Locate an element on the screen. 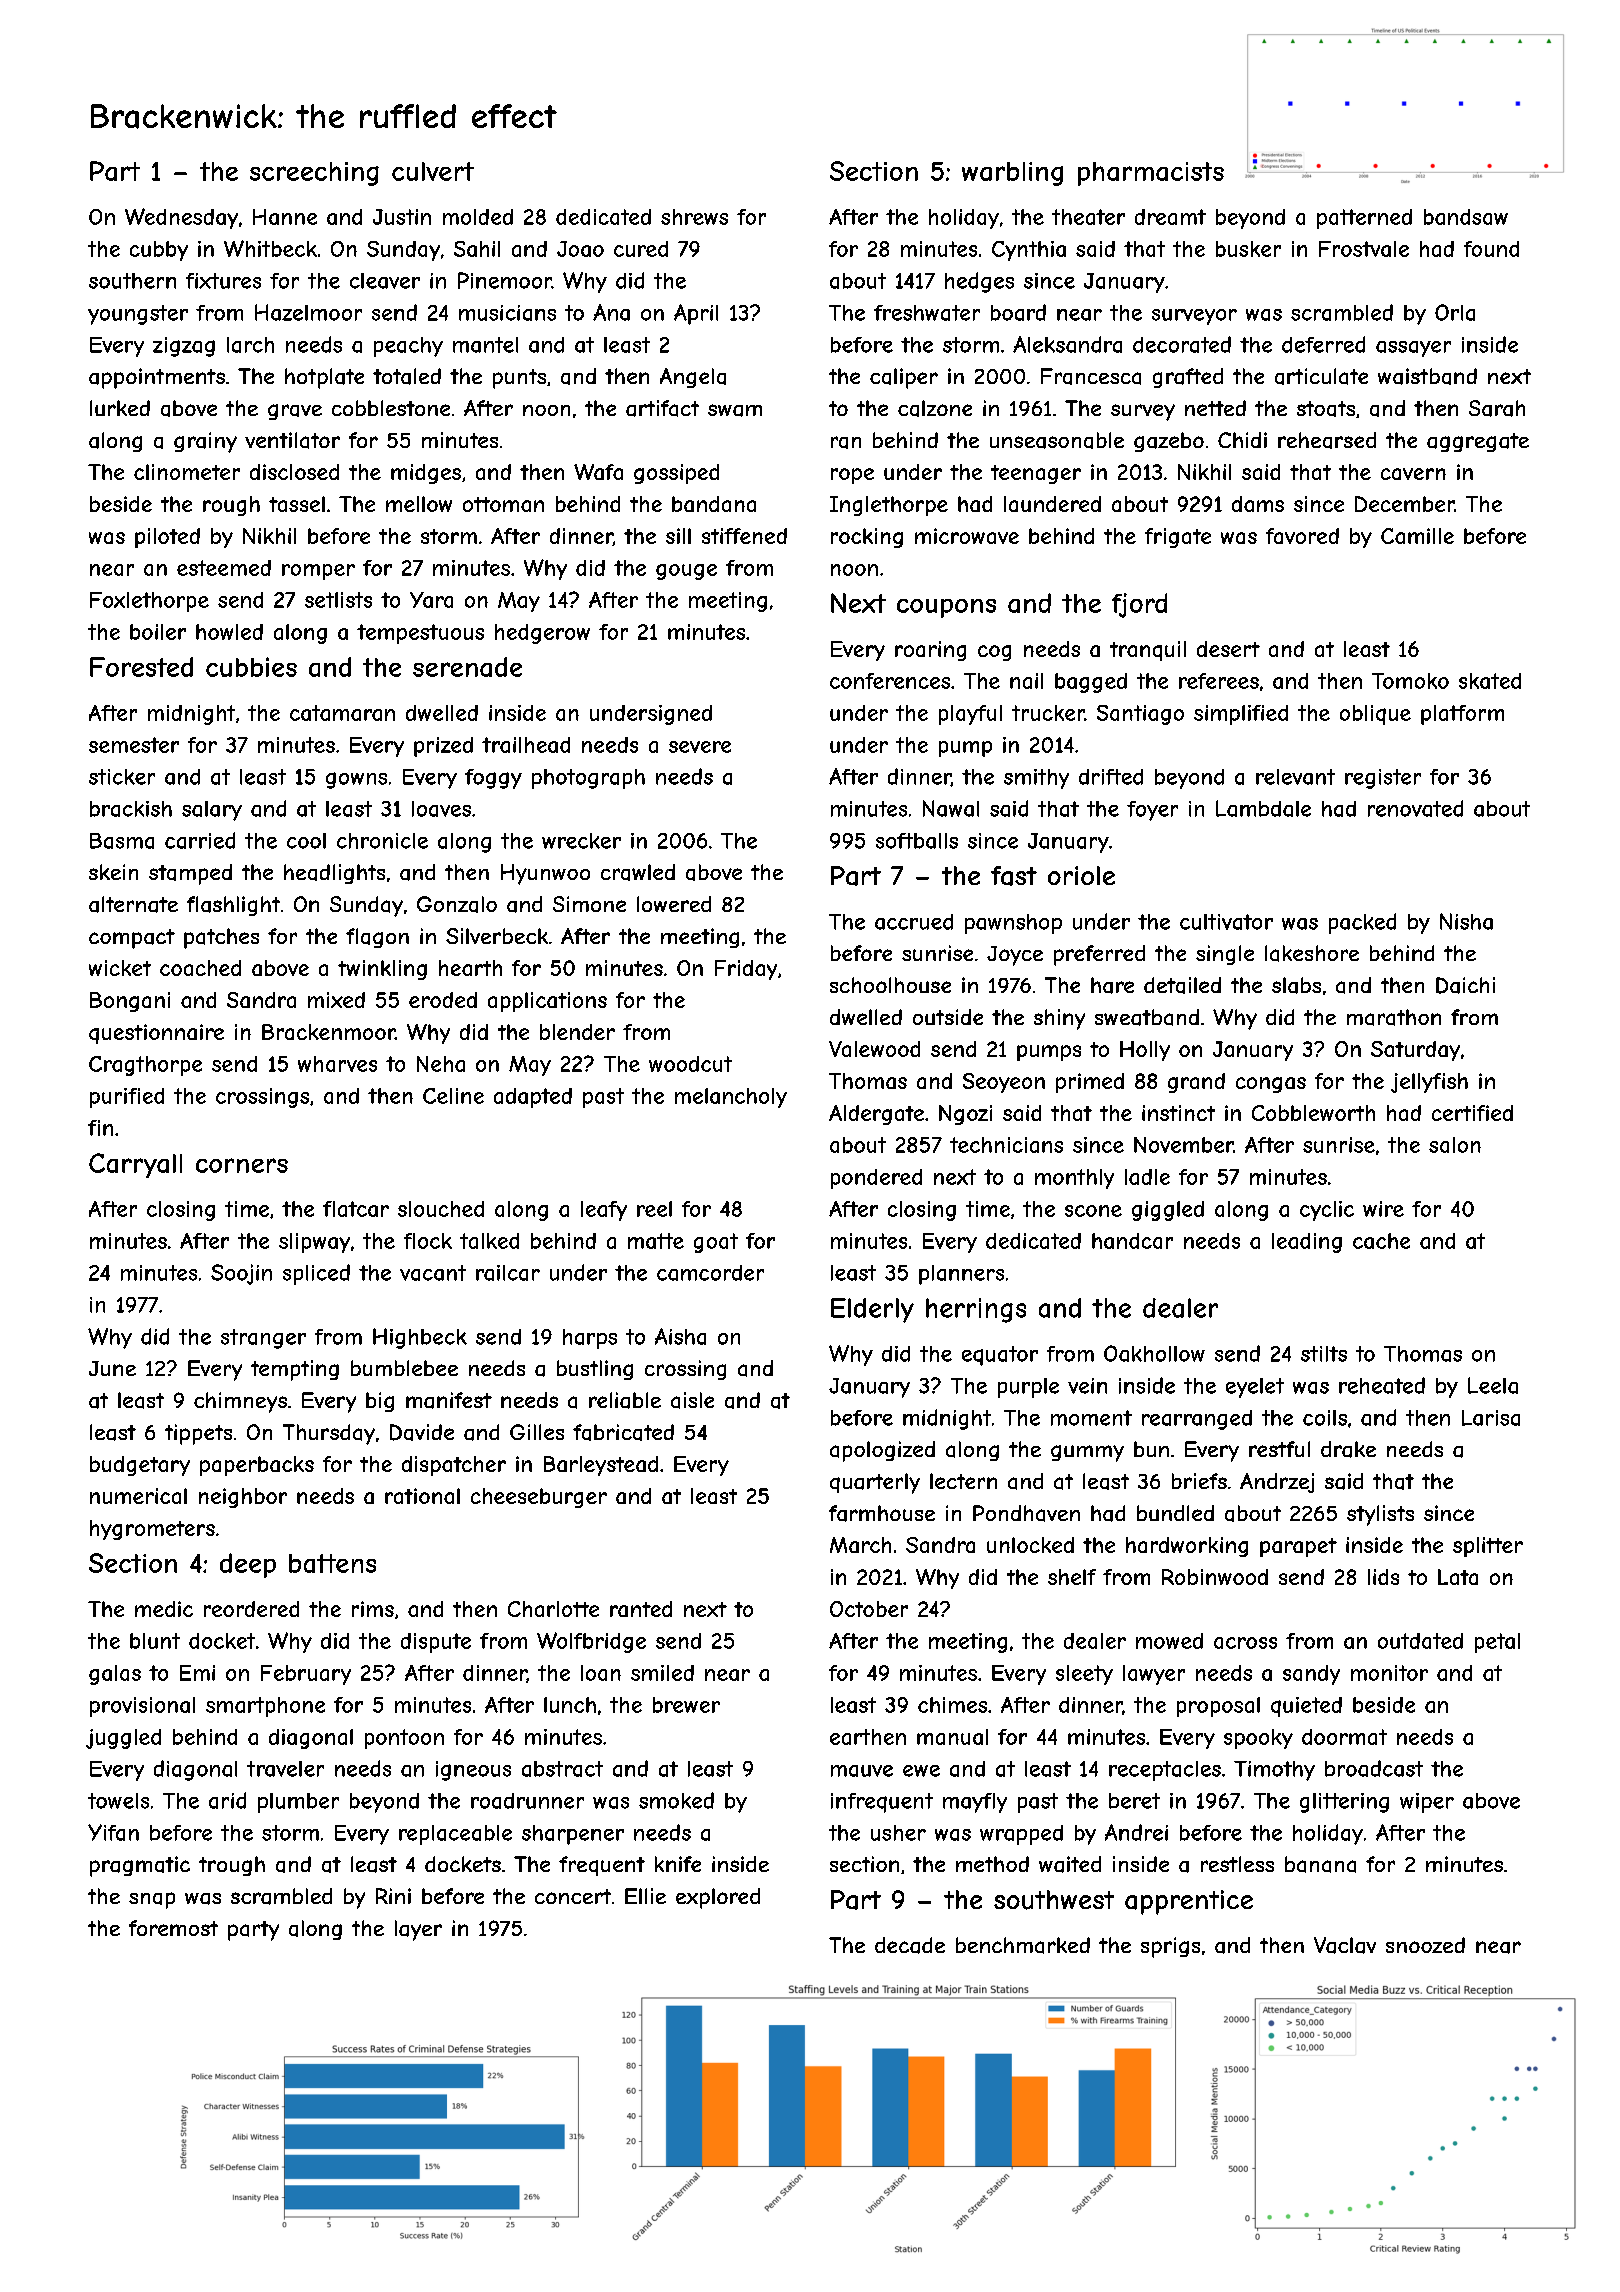 Image resolution: width=1620 pixels, height=2292 pixels. monitor is located at coordinates (1389, 1673).
